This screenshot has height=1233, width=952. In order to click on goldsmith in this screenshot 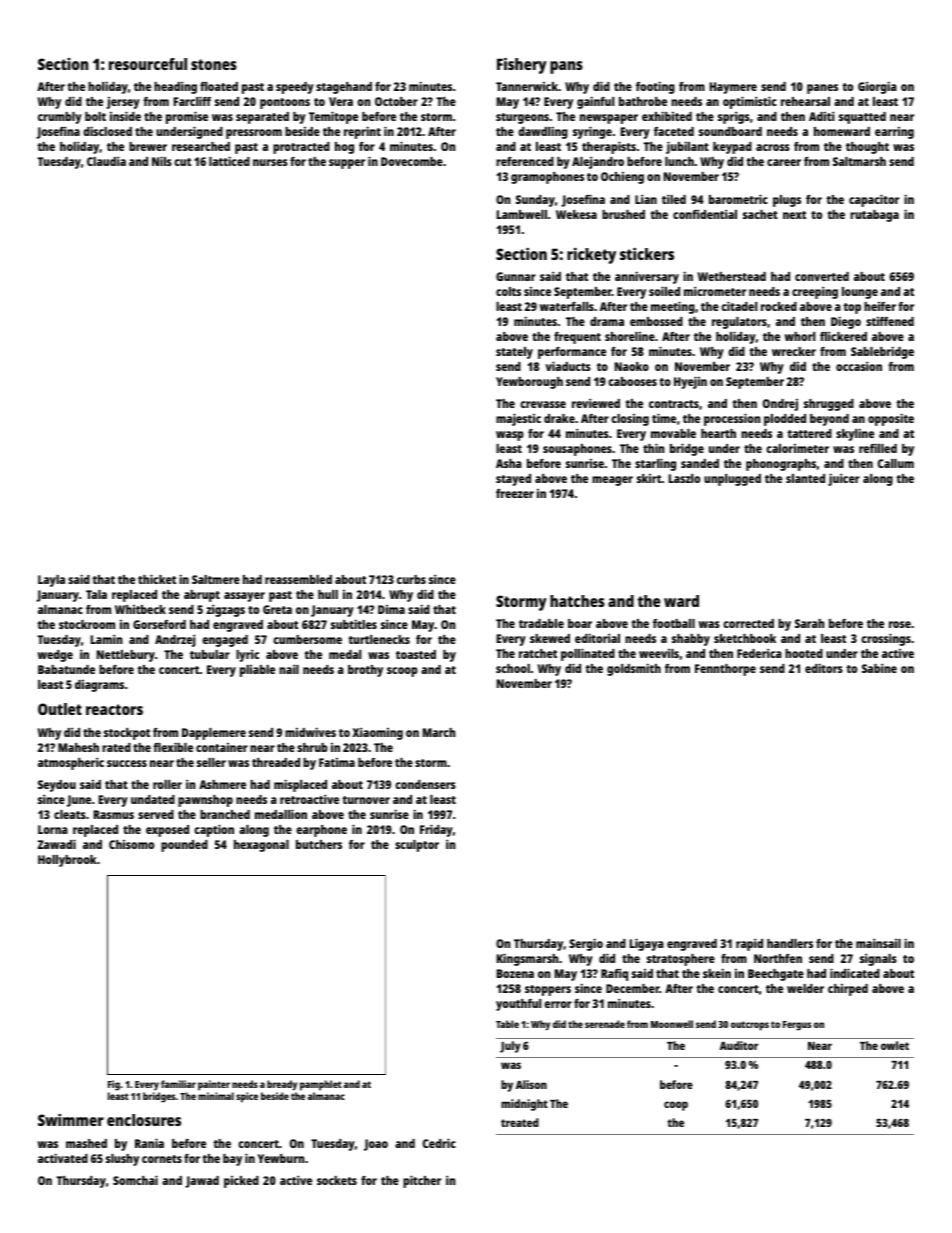, I will do `click(634, 669)`.
